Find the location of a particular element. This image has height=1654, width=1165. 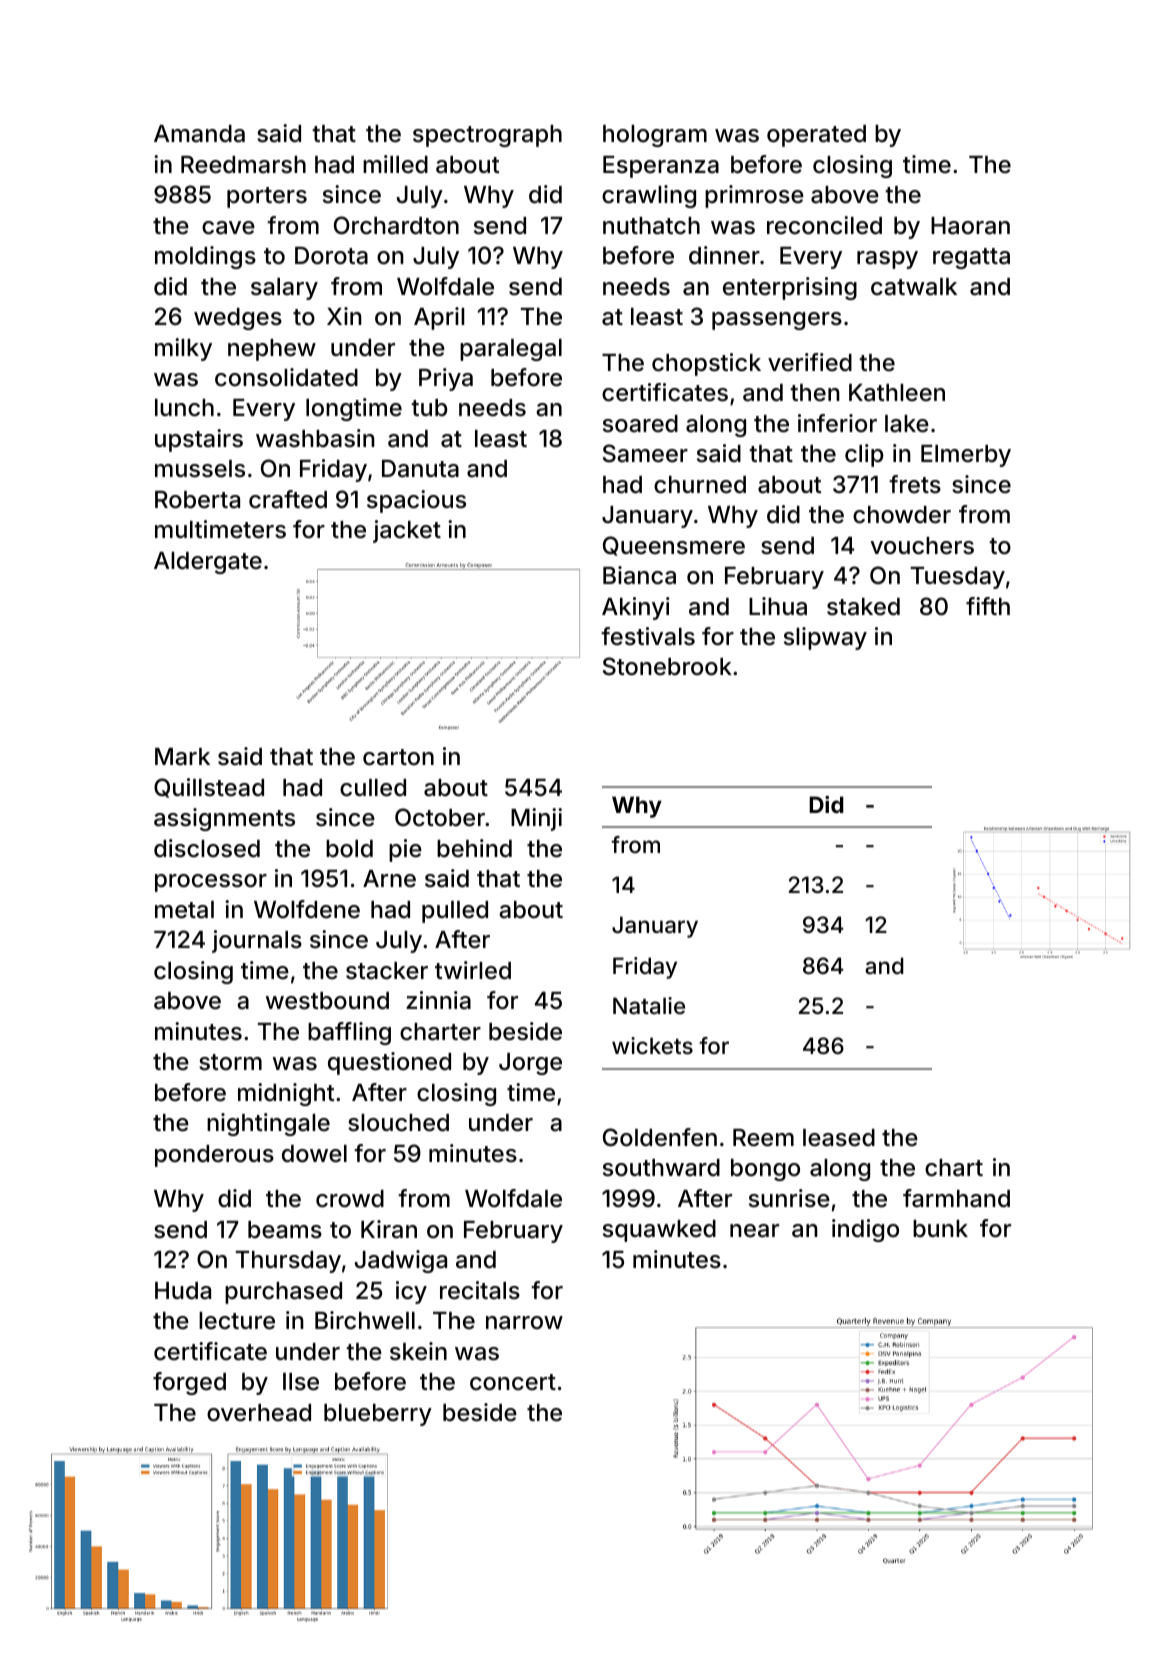

milled is located at coordinates (395, 164).
